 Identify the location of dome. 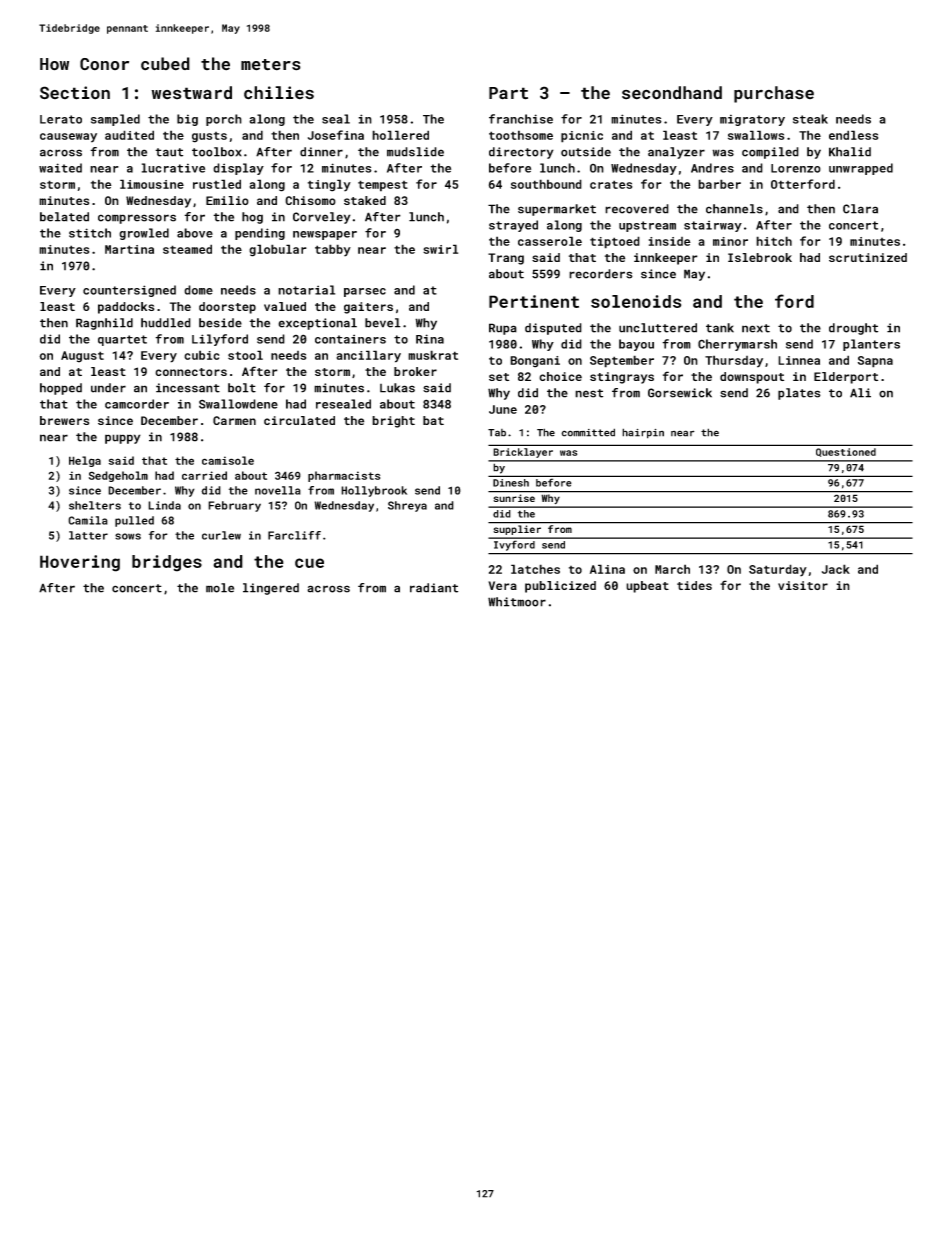
(198, 290).
